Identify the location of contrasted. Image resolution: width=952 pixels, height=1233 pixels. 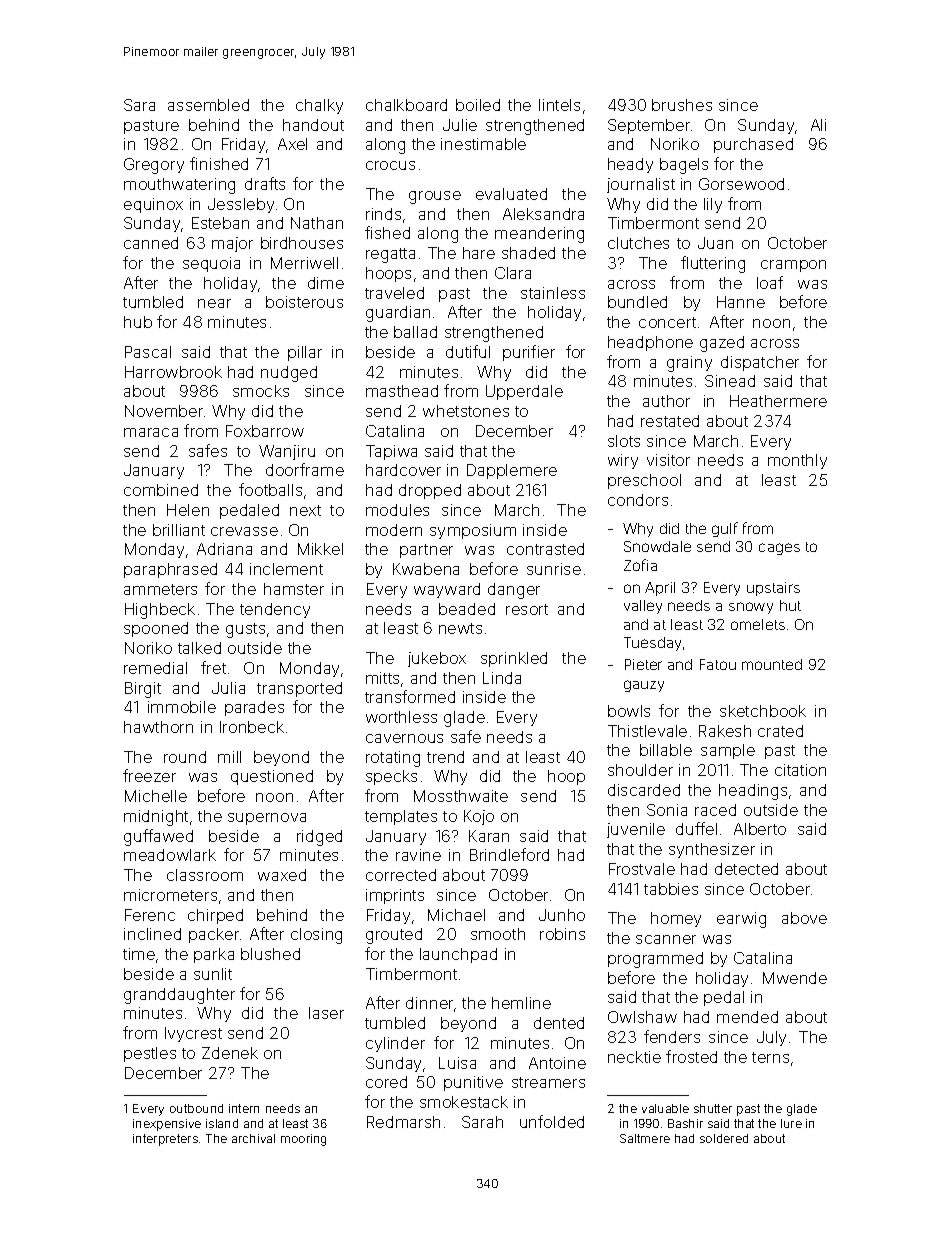
(545, 549).
